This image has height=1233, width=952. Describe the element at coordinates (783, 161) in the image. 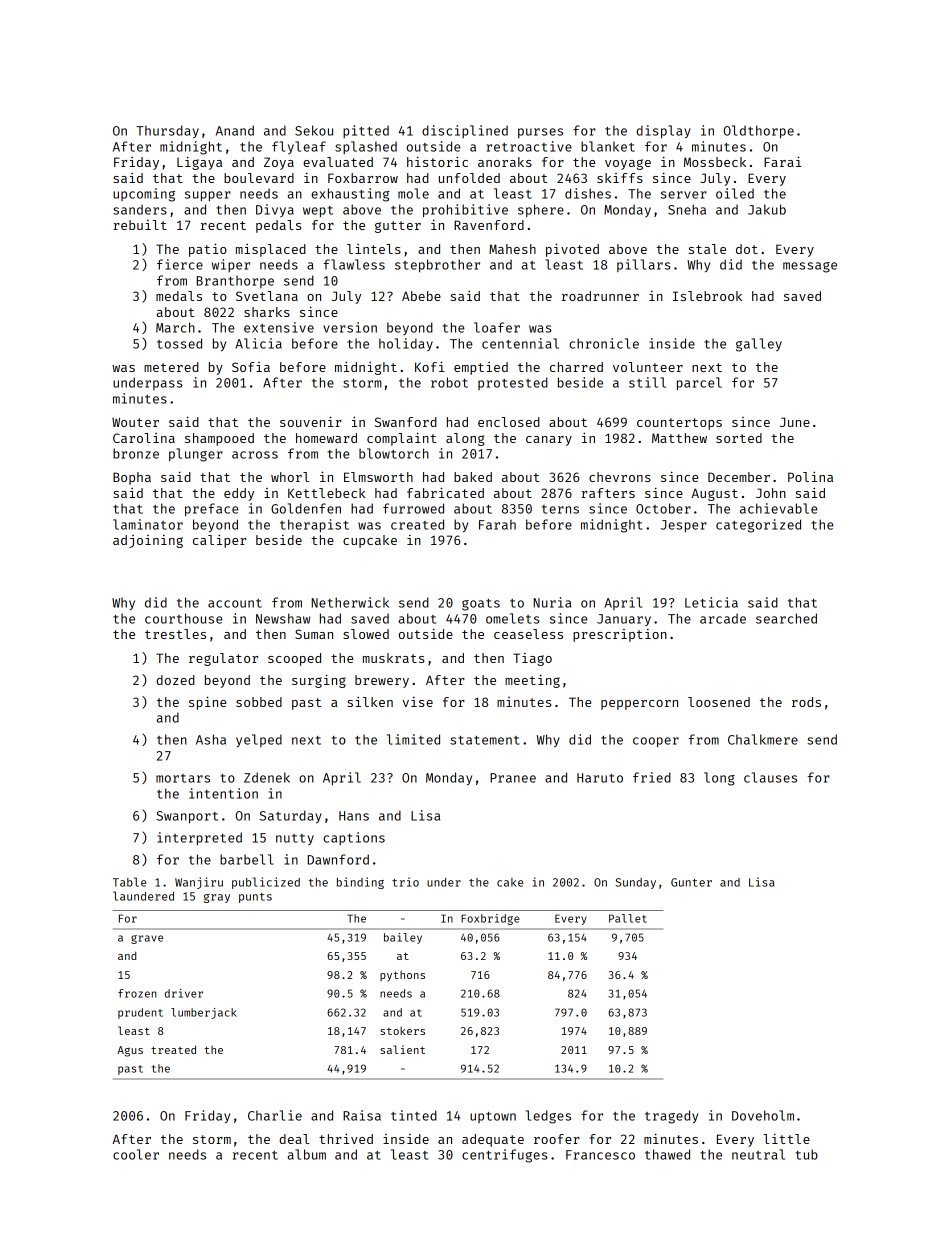

I see `Farai` at that location.
